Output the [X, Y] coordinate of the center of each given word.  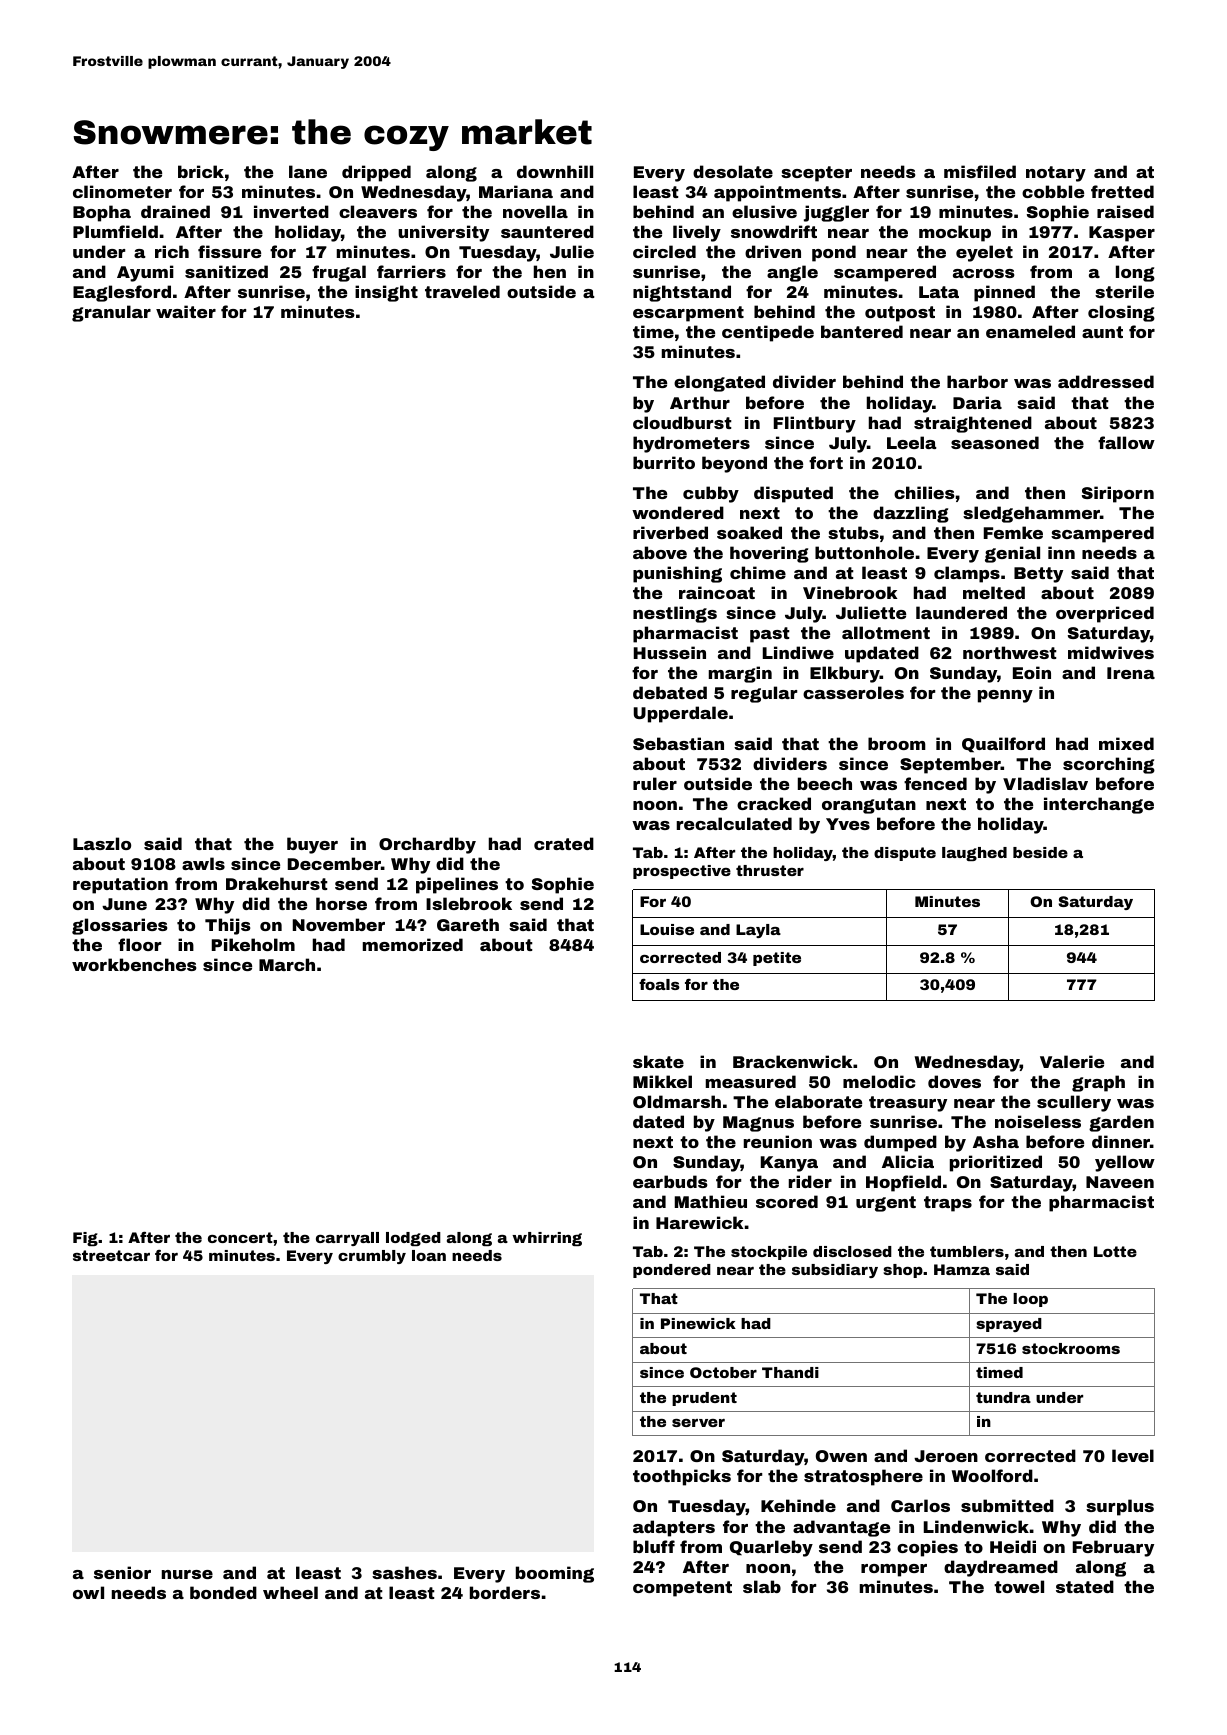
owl [88, 1592]
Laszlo [102, 843]
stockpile [769, 1253]
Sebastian [678, 743]
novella [535, 211]
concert [240, 1237]
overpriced [1105, 614]
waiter [186, 311]
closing [1121, 313]
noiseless [1038, 1121]
